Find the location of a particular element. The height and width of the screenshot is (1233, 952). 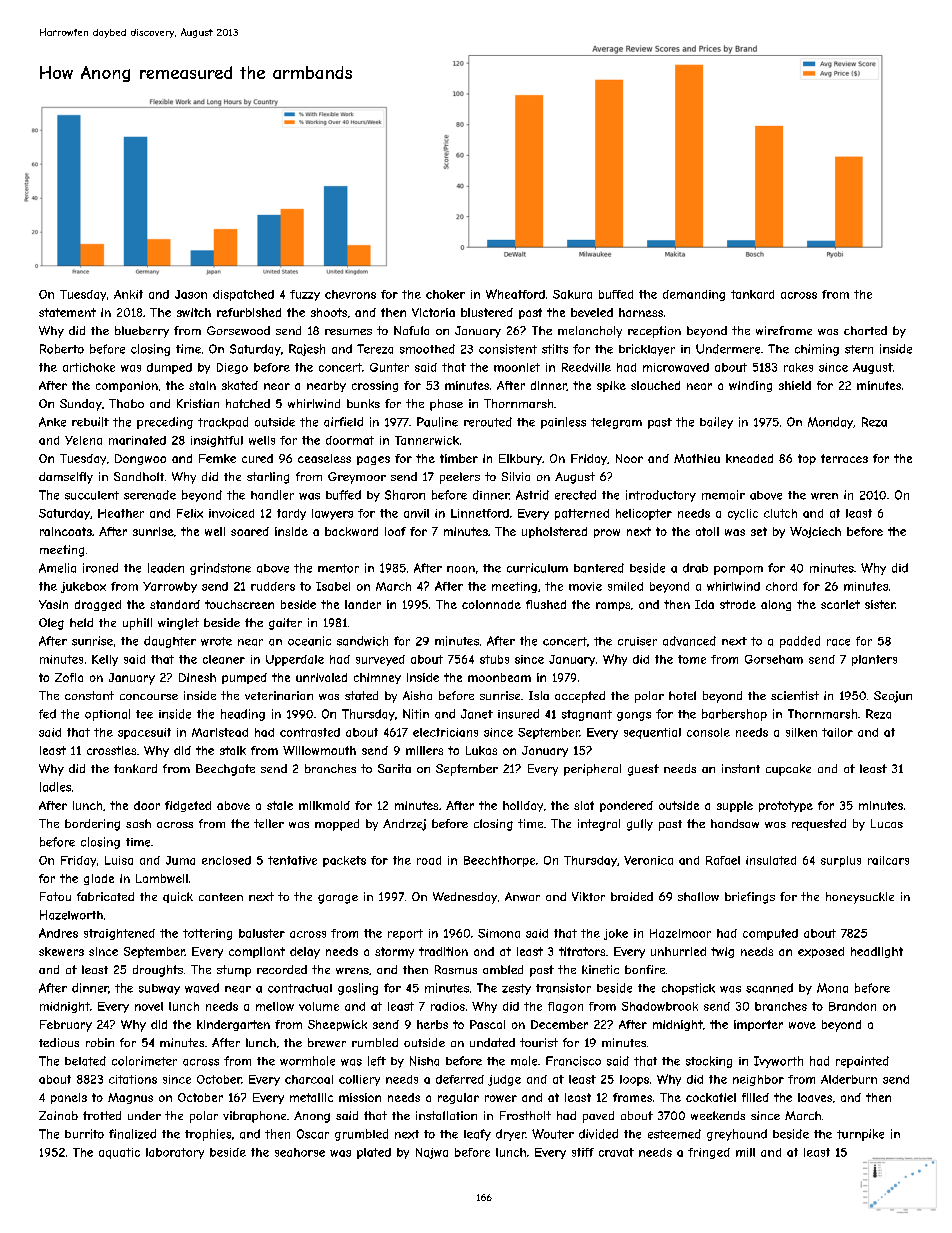

statement is located at coordinates (67, 312).
